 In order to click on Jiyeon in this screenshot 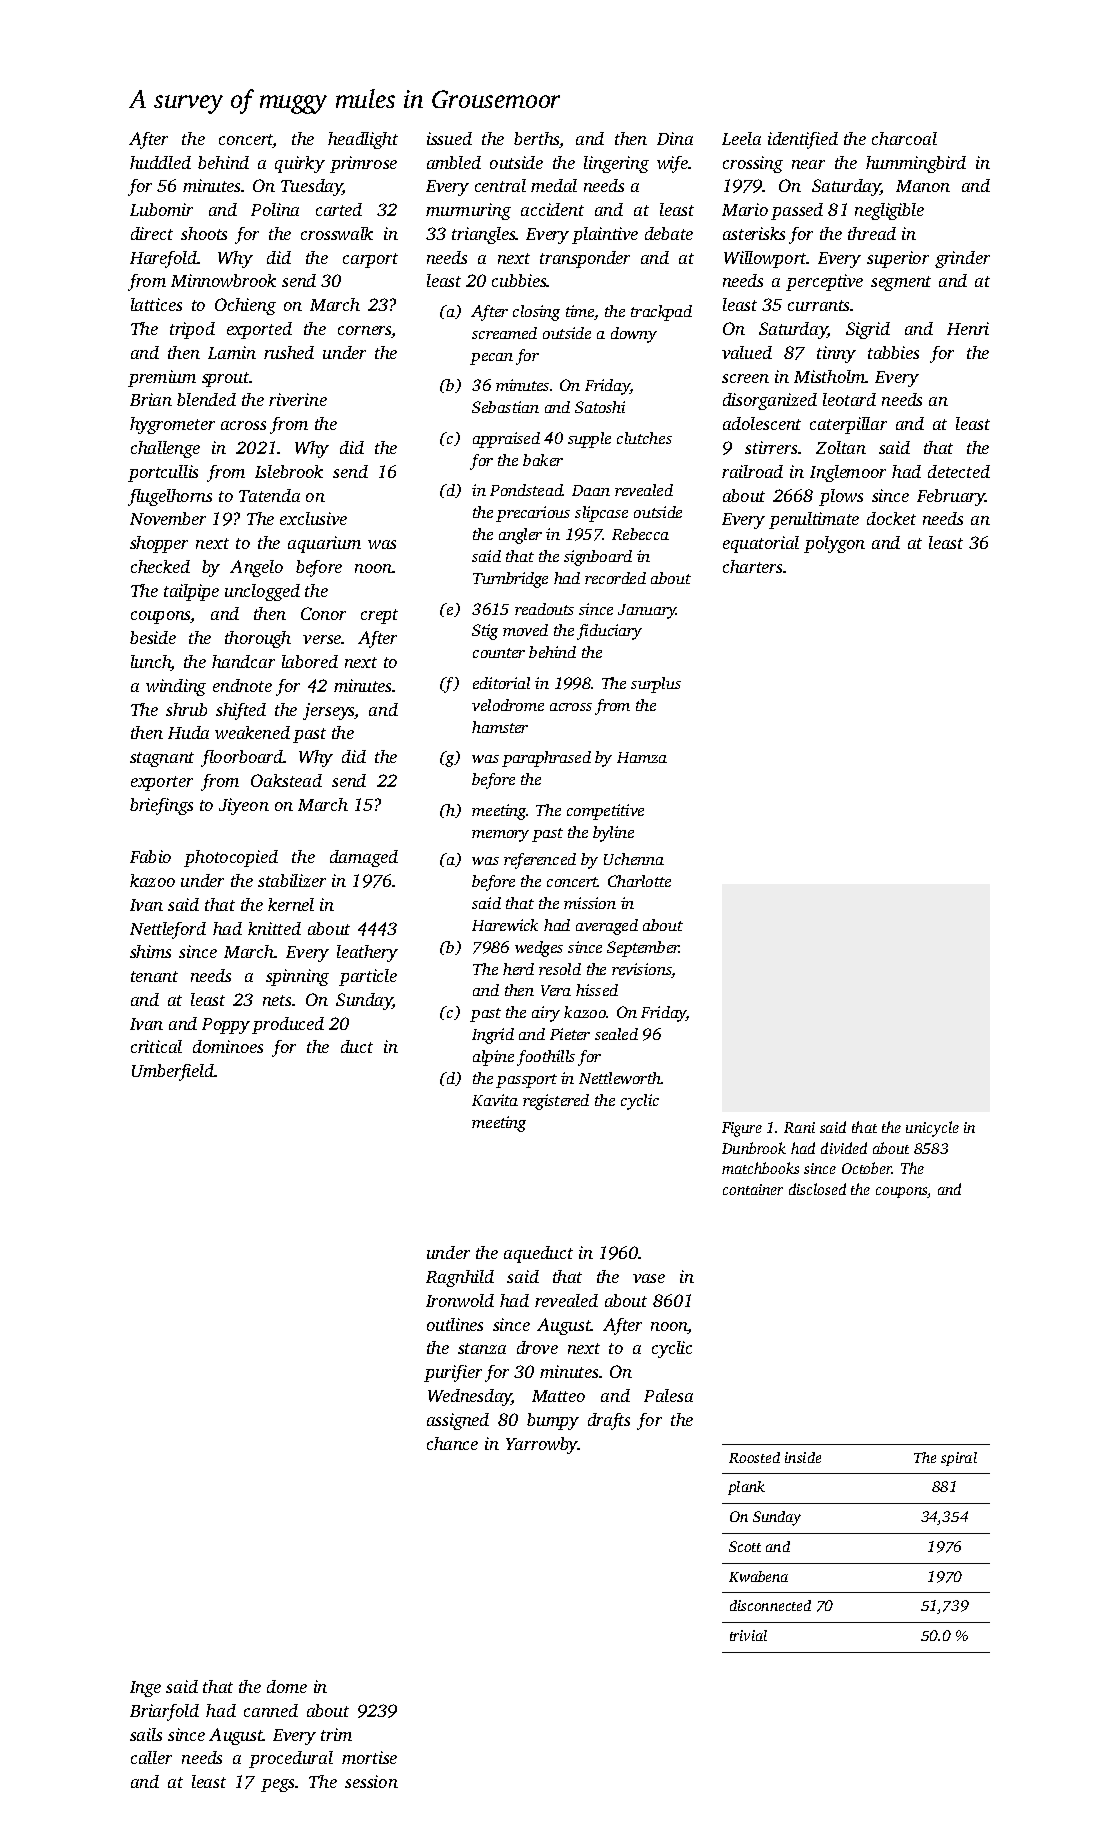, I will do `click(244, 806)`.
